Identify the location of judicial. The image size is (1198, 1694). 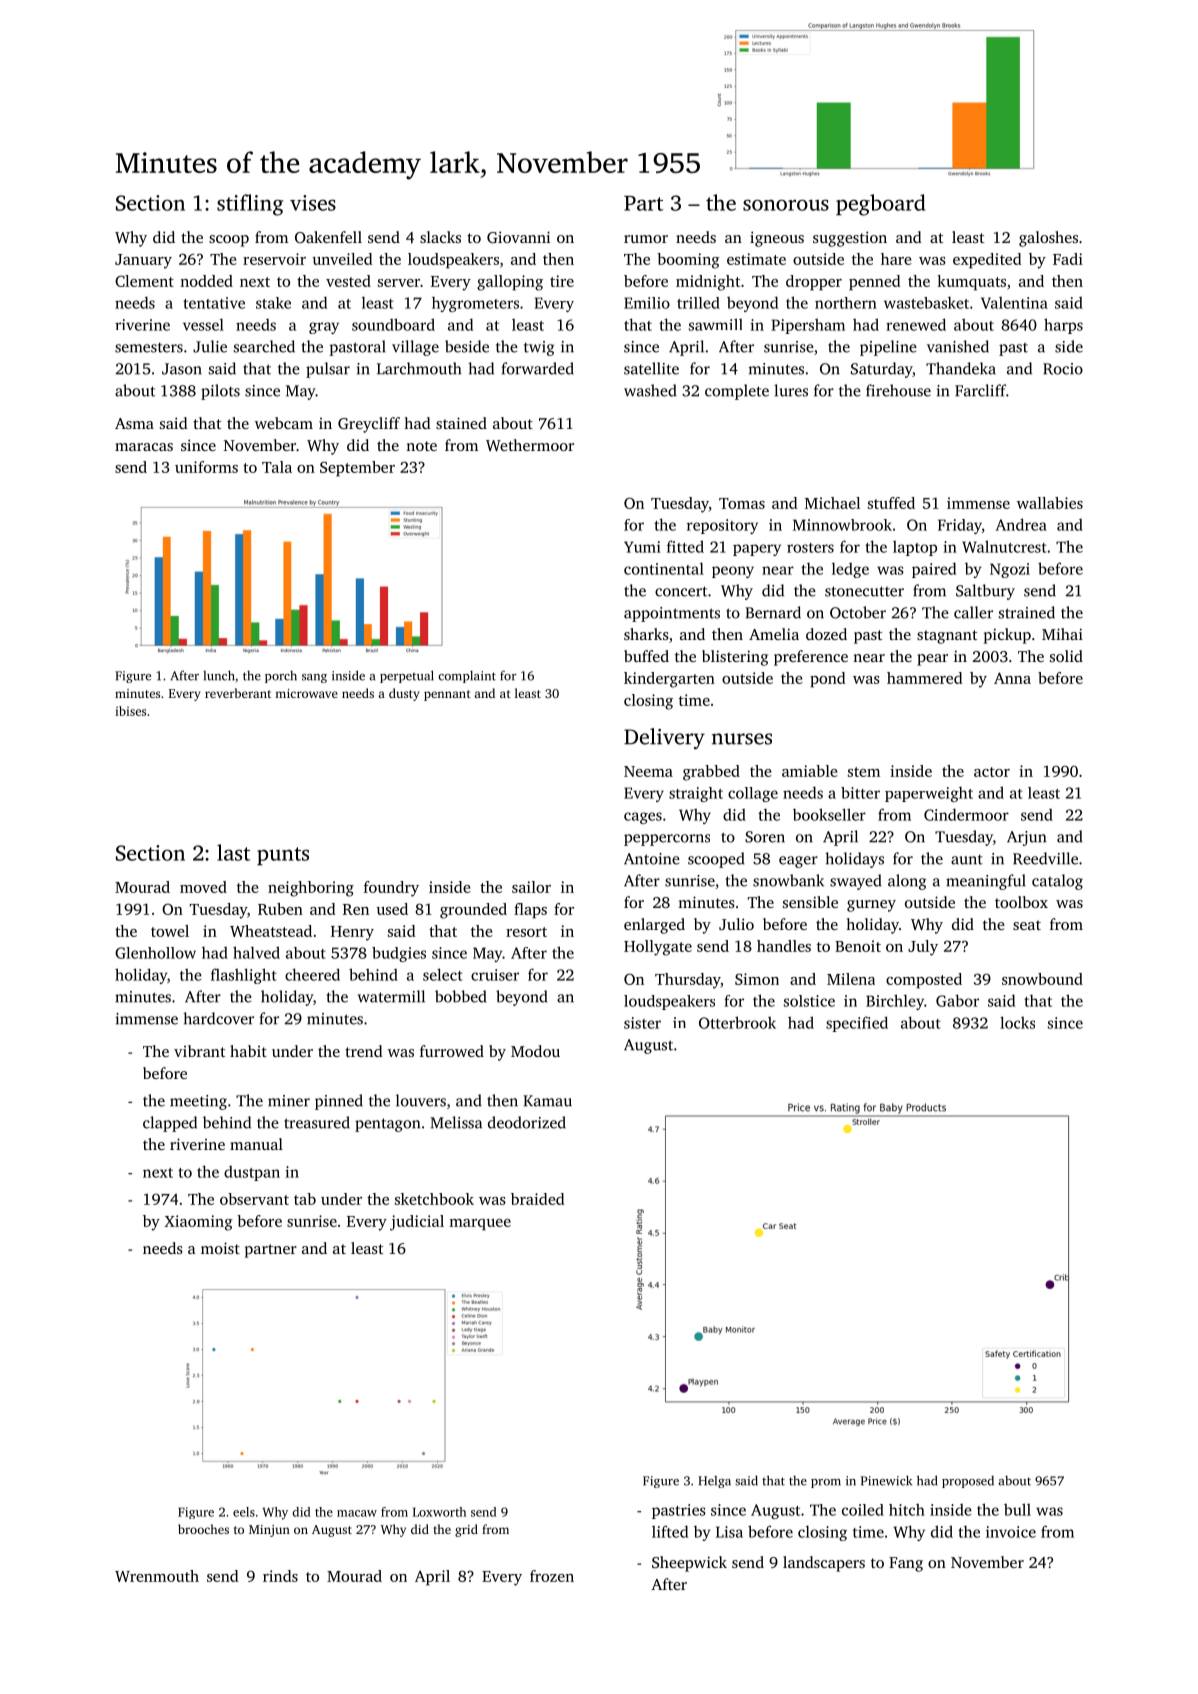
(417, 1223).
